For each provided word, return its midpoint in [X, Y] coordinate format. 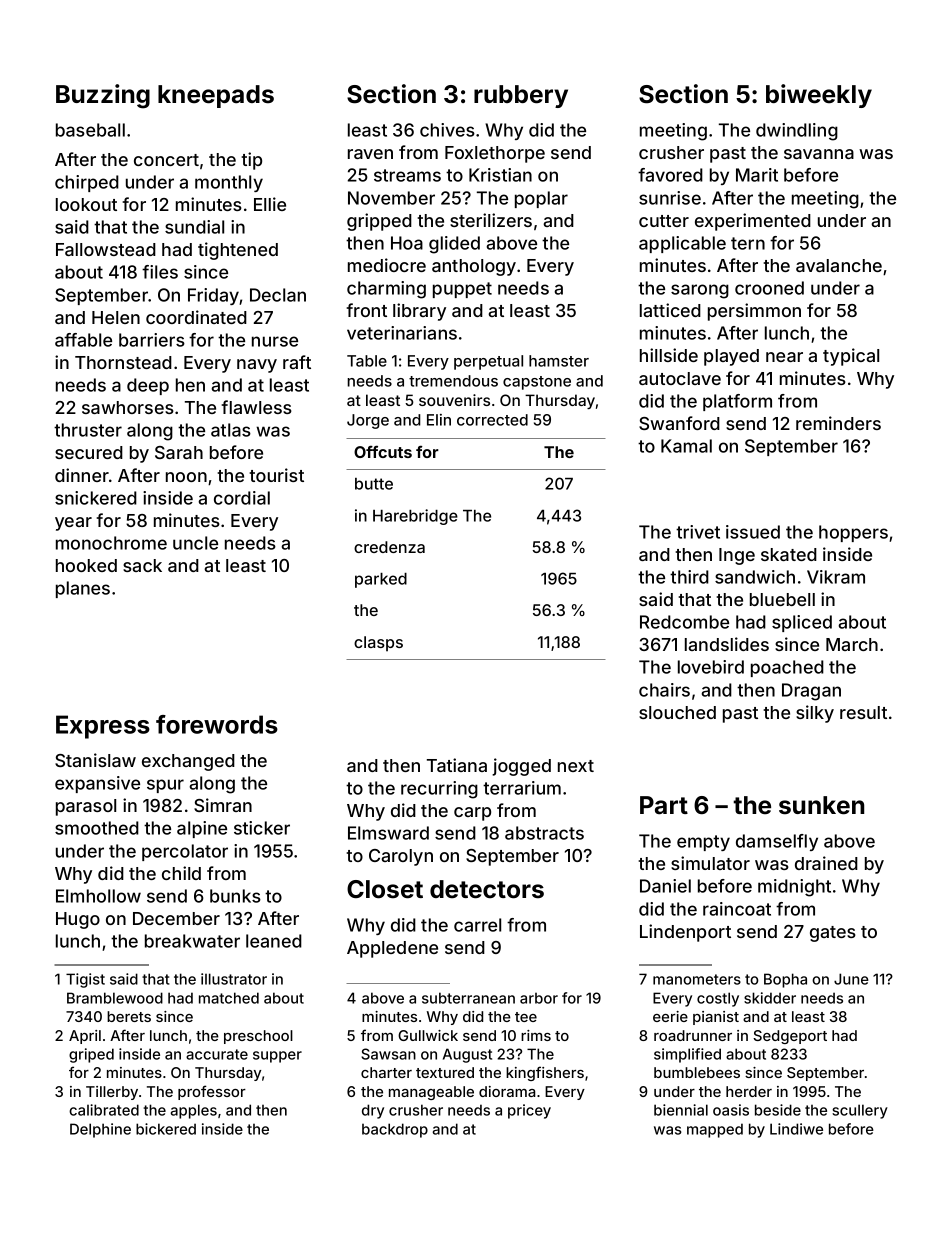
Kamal [686, 446]
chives [447, 130]
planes [83, 589]
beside [778, 1110]
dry [373, 1111]
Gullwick [428, 1035]
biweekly [819, 96]
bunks [235, 896]
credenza [389, 547]
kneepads [216, 96]
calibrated [104, 1110]
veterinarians [402, 333]
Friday [213, 296]
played [731, 357]
